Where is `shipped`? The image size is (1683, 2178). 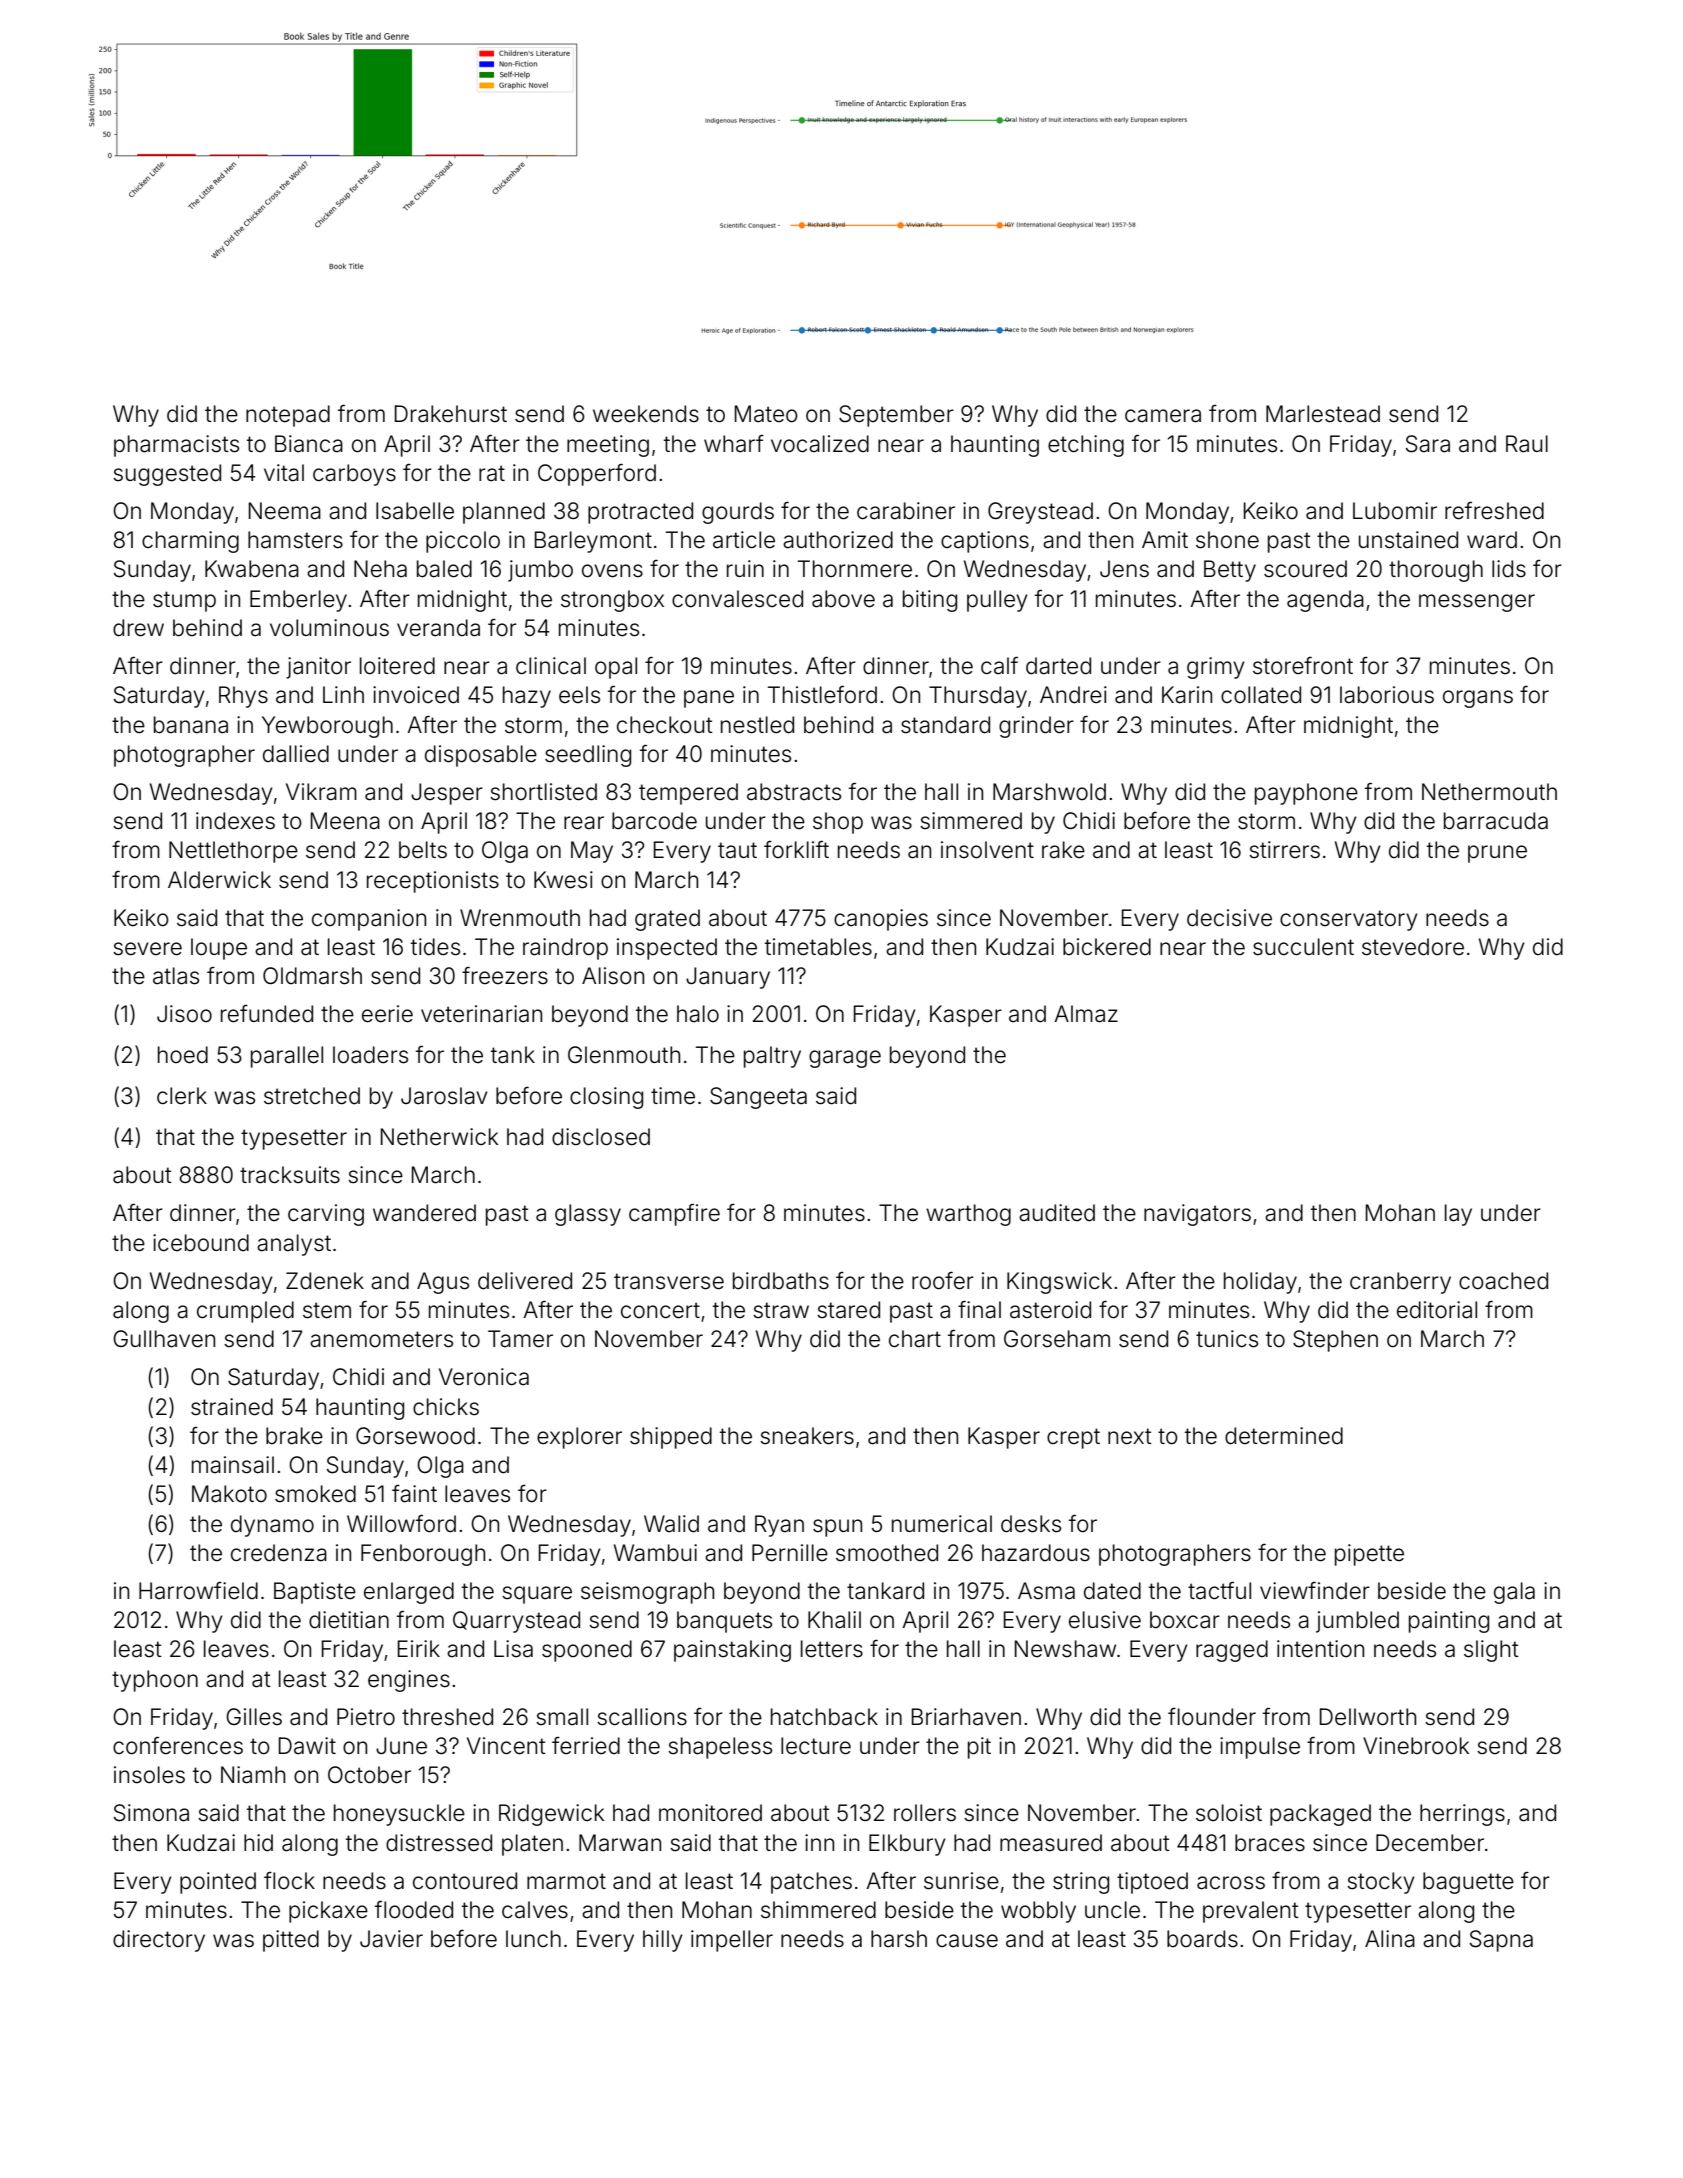 shipped is located at coordinates (671, 1438).
